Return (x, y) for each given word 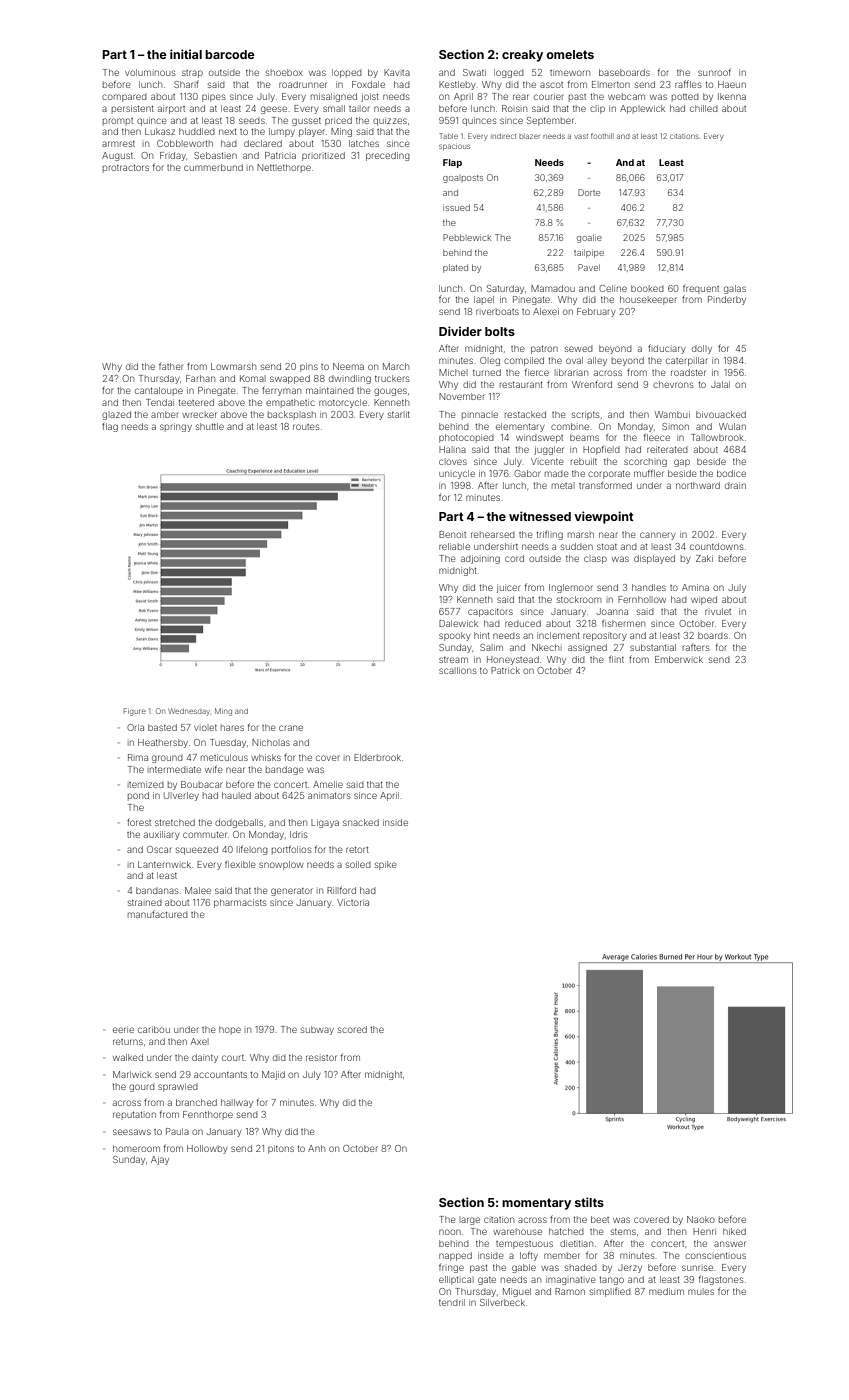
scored (352, 1029)
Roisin (514, 108)
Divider (460, 331)
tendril (452, 1302)
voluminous (150, 72)
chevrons (673, 384)
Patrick (505, 670)
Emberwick (679, 659)
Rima (138, 757)
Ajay (160, 1160)
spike (386, 865)
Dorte (589, 192)
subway (317, 1030)
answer (730, 1244)
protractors (126, 169)
